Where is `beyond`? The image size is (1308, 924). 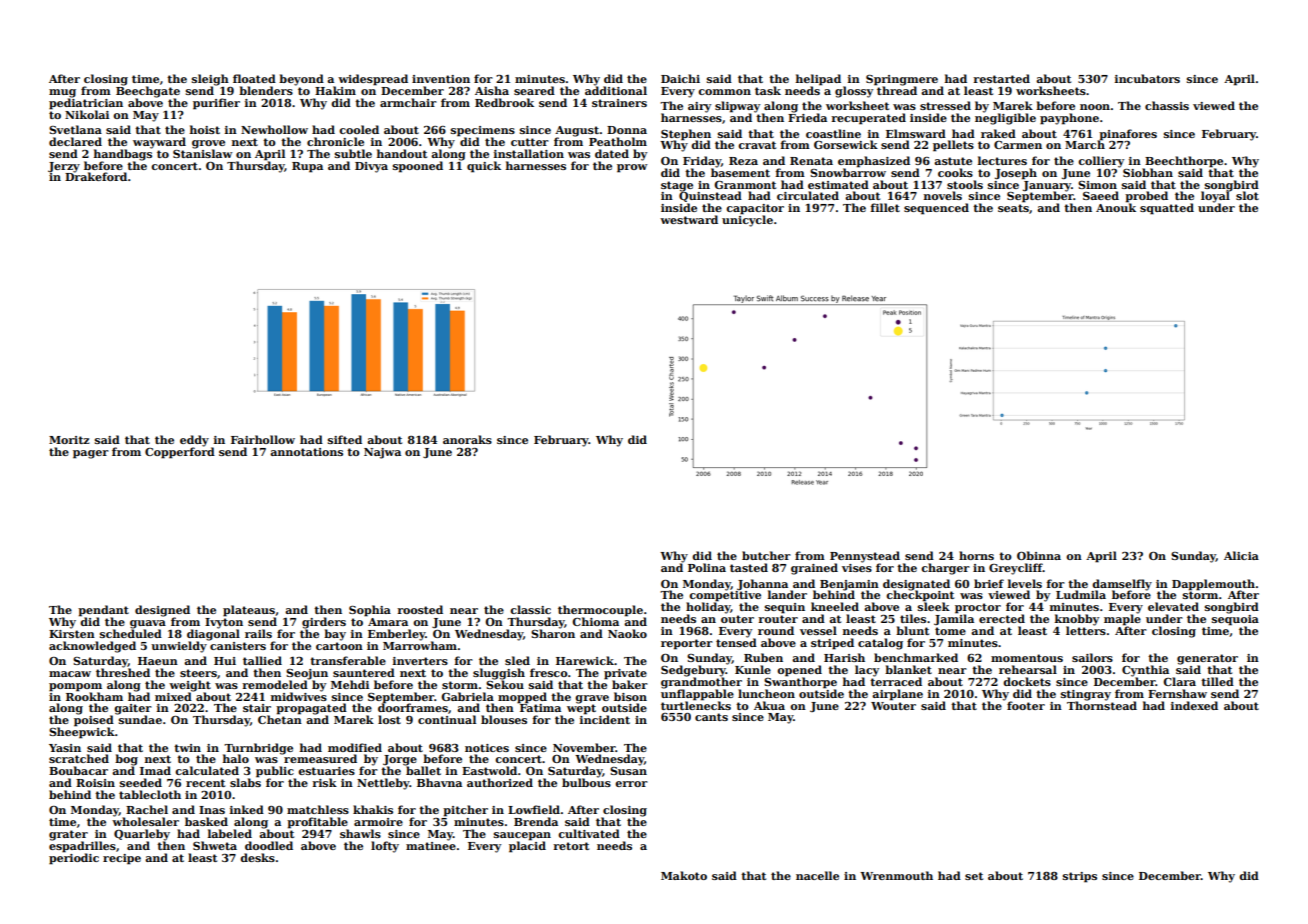
beyond is located at coordinates (301, 80).
